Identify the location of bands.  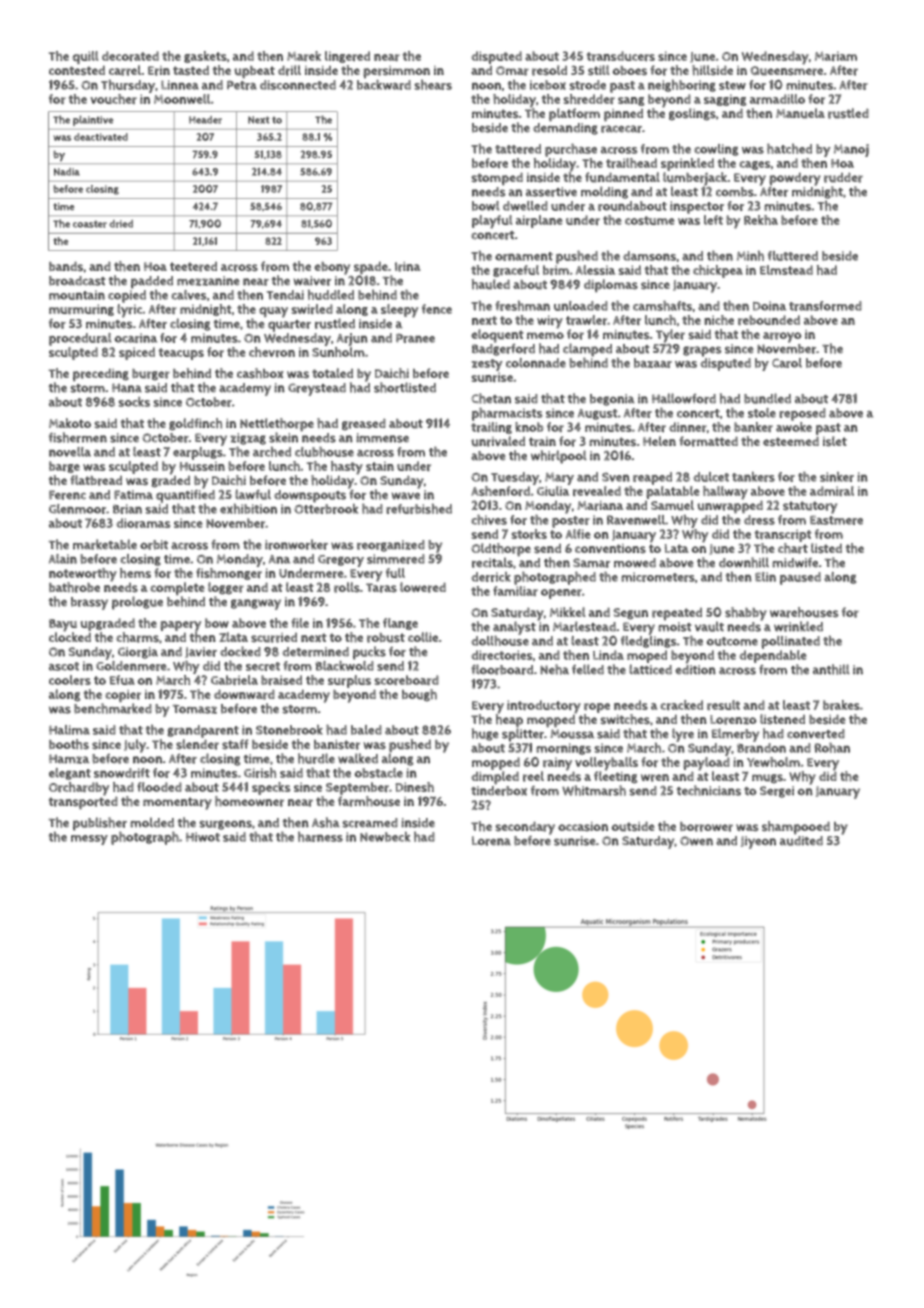
(66, 266).
